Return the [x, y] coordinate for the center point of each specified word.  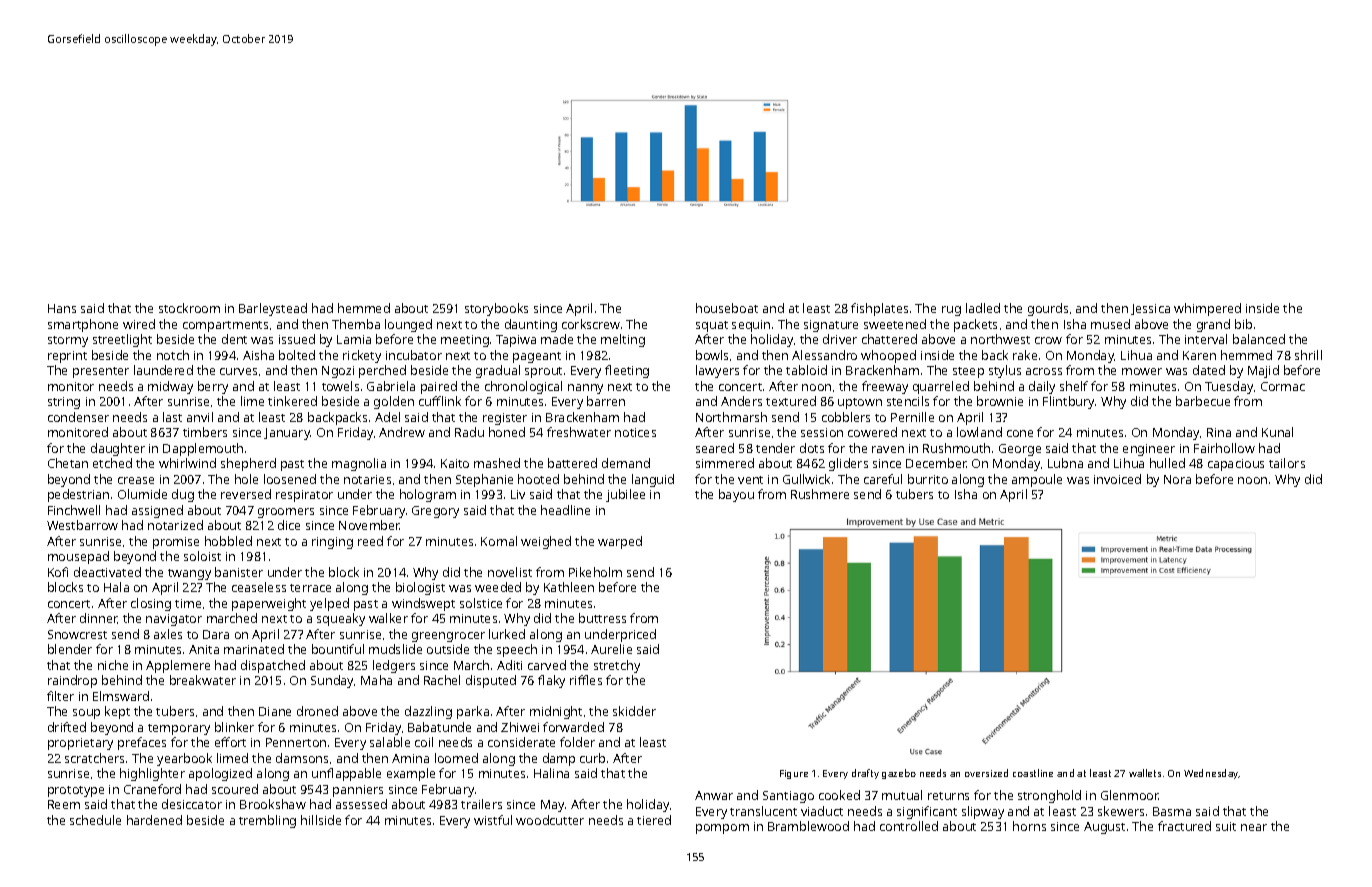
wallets [1145, 773]
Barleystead [273, 309]
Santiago [788, 797]
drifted [67, 727]
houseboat [727, 308]
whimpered [1207, 309]
